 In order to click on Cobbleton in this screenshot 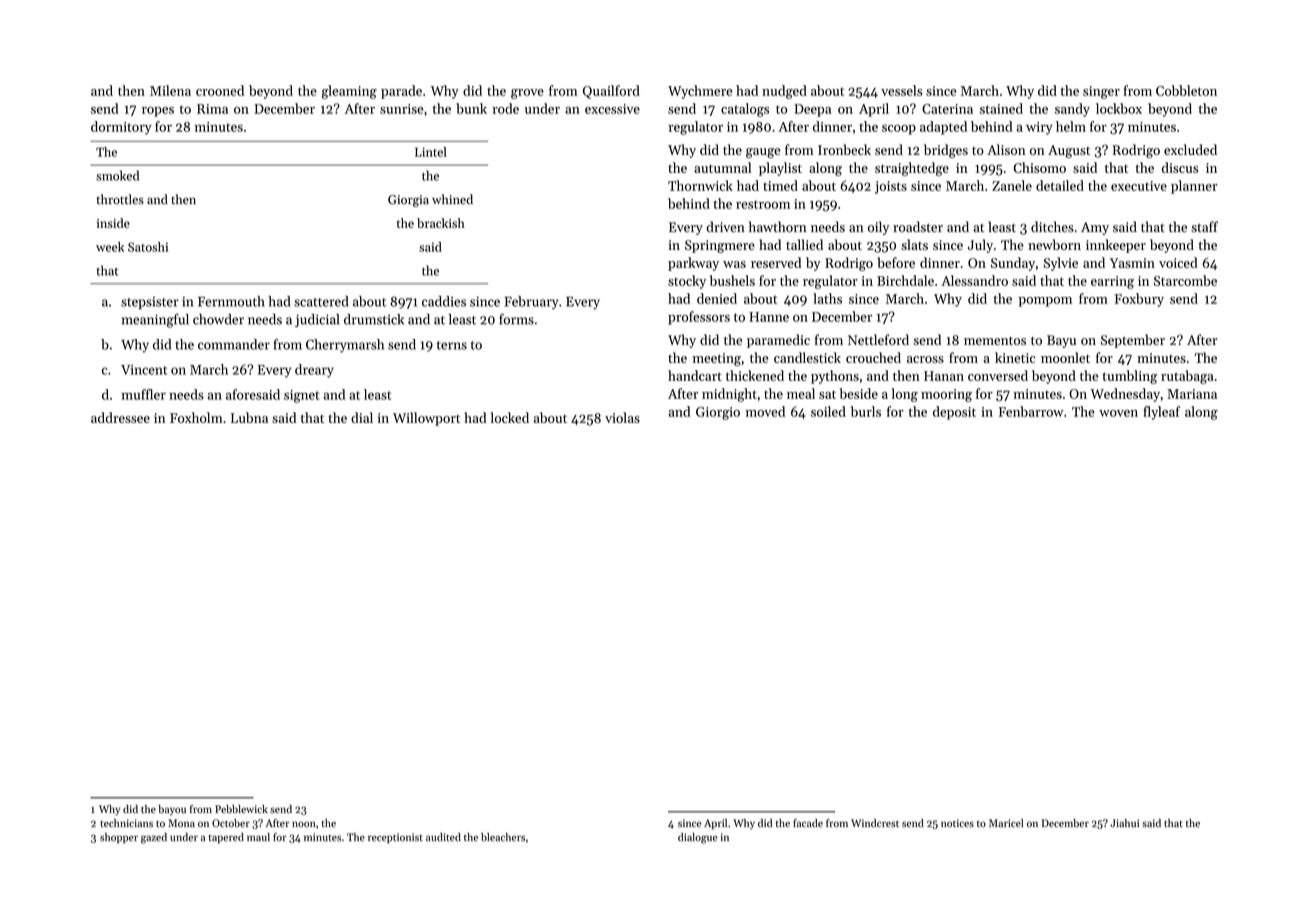, I will do `click(1186, 90)`.
